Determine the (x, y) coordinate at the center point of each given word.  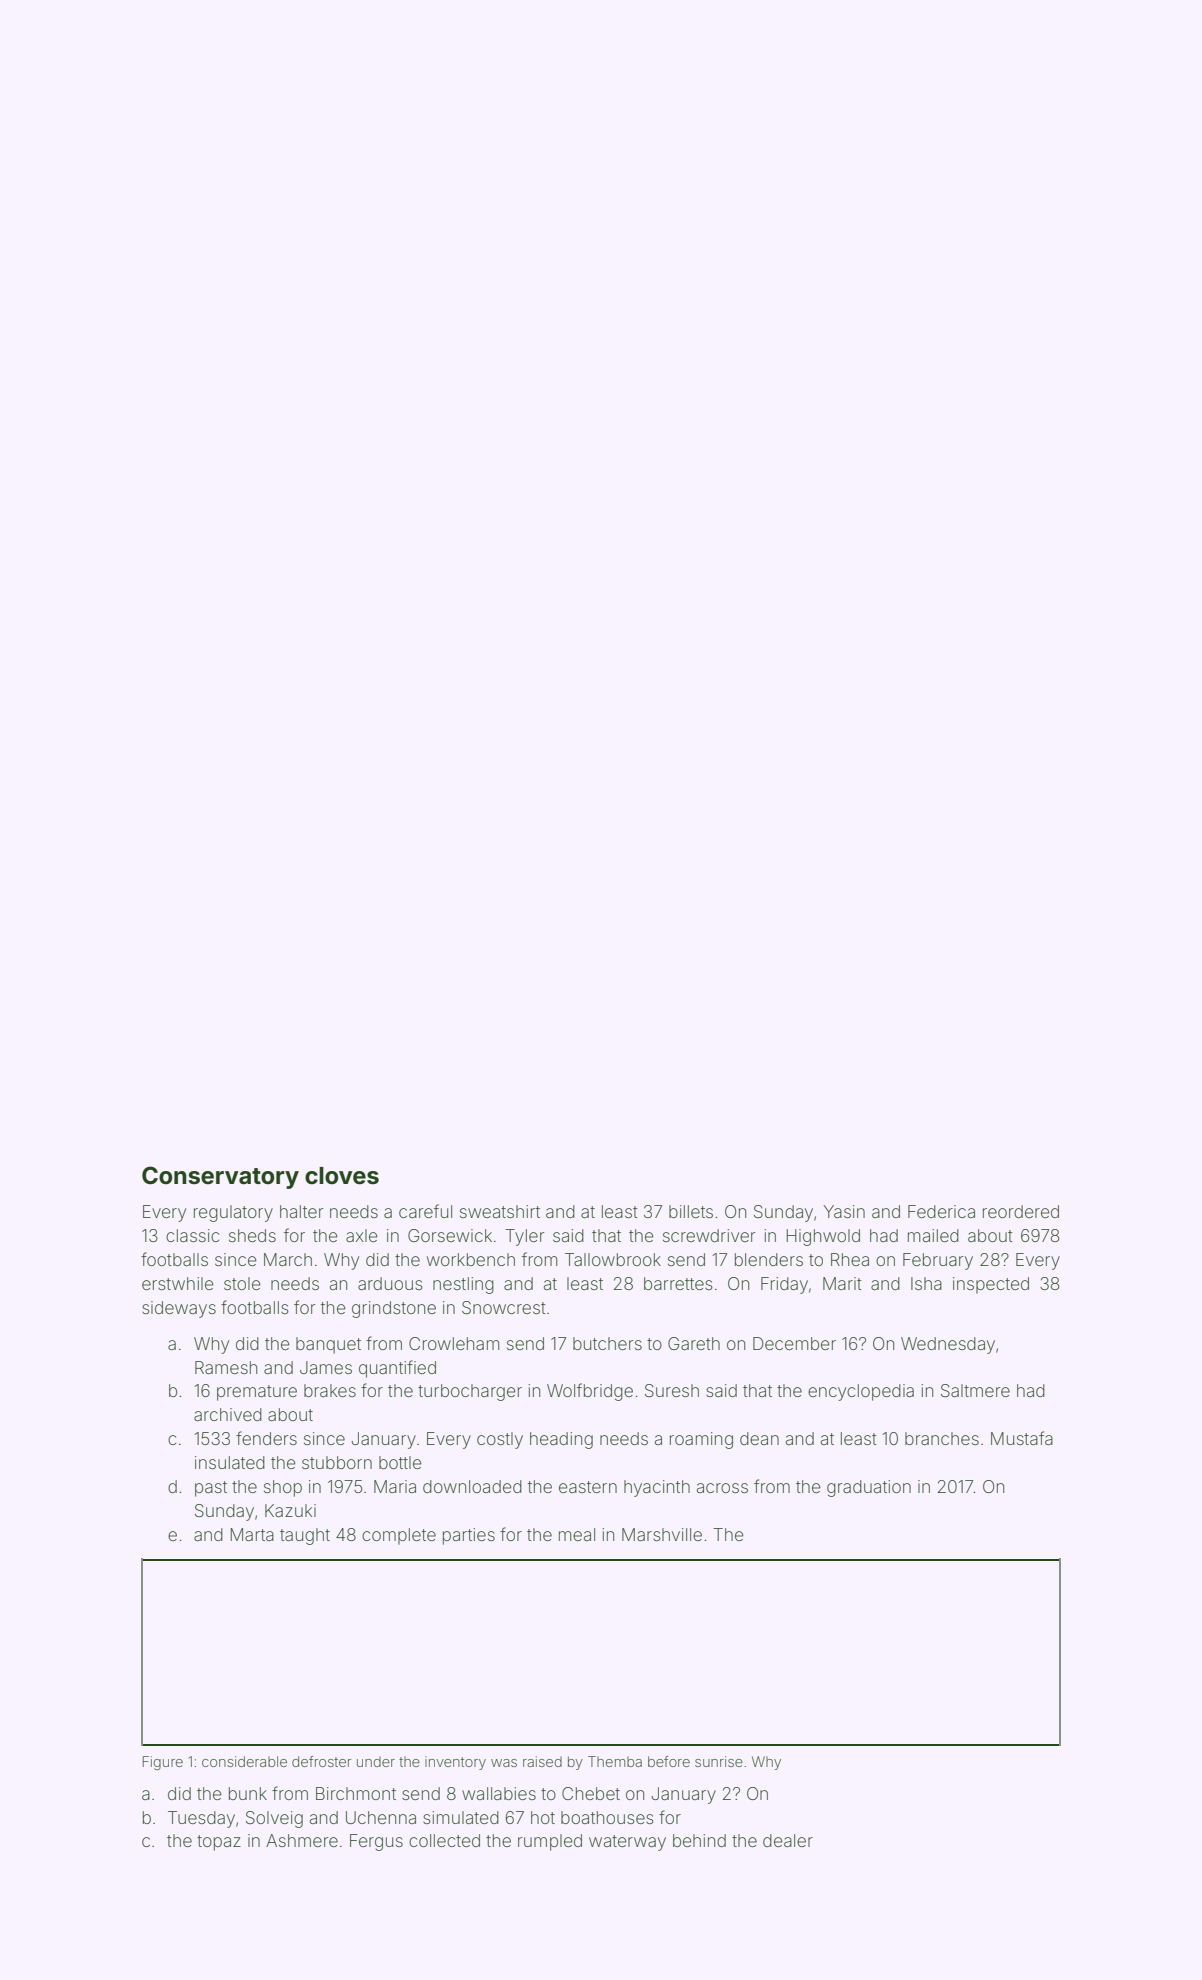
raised (542, 1761)
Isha (926, 1283)
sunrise (719, 1761)
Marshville (662, 1534)
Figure (163, 1763)
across (722, 1488)
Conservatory (220, 1177)
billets (691, 1211)
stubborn (337, 1462)
